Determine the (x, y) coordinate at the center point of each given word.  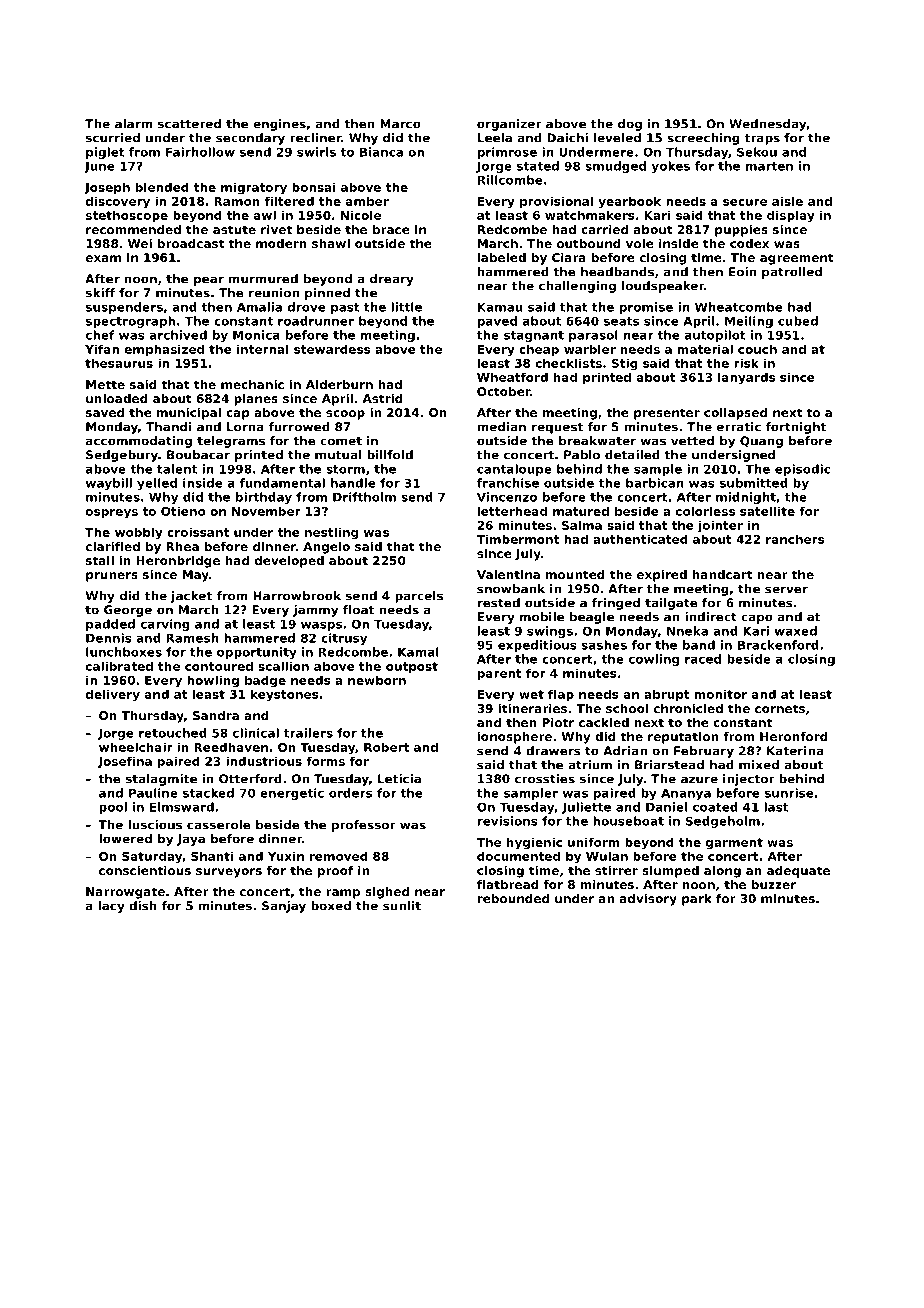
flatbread (508, 884)
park (697, 900)
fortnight (795, 428)
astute (234, 229)
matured (581, 511)
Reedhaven (231, 747)
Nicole (361, 215)
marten (769, 166)
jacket (191, 597)
